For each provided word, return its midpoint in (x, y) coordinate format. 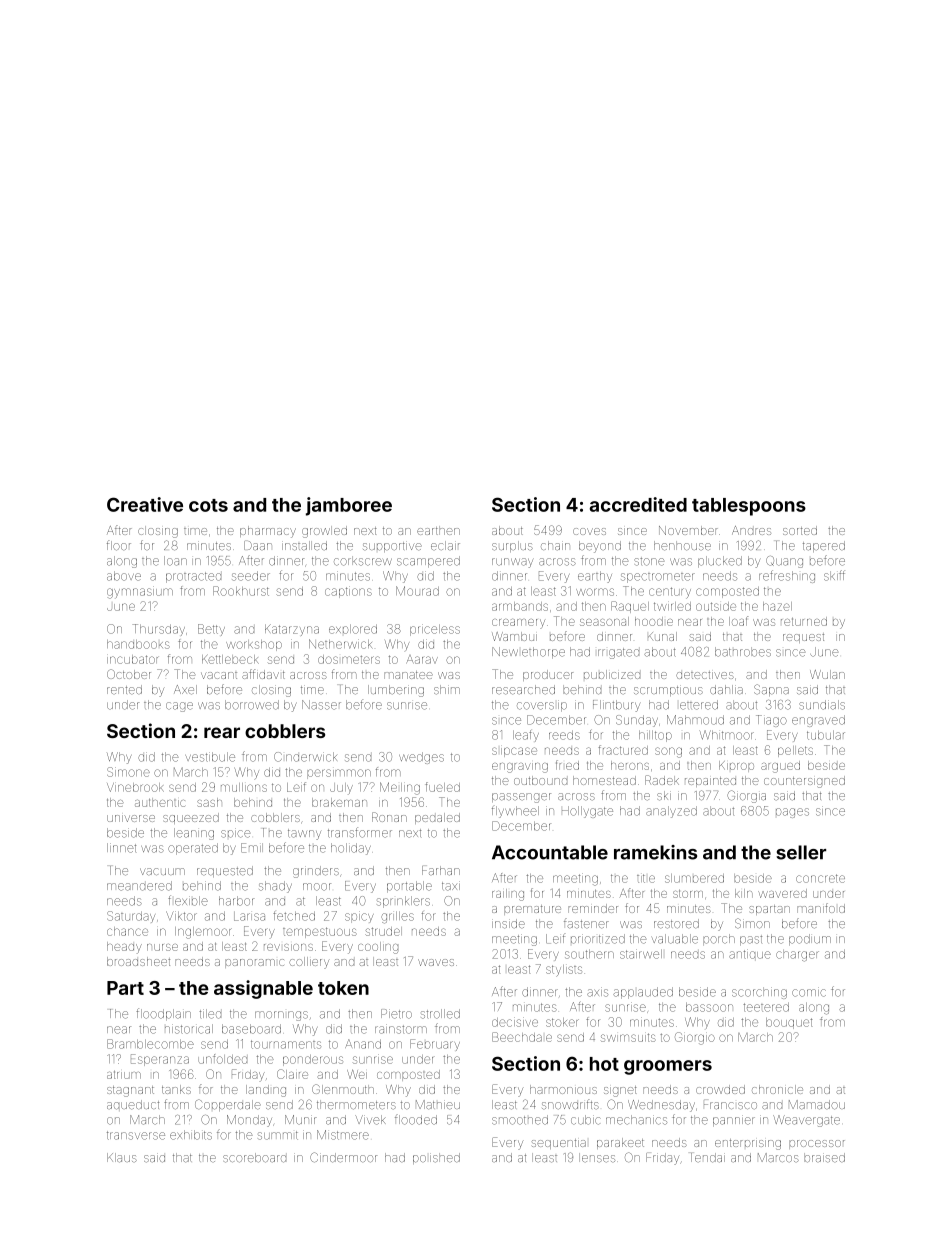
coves (589, 531)
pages (792, 813)
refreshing (787, 576)
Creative (145, 504)
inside (508, 924)
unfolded (222, 1059)
